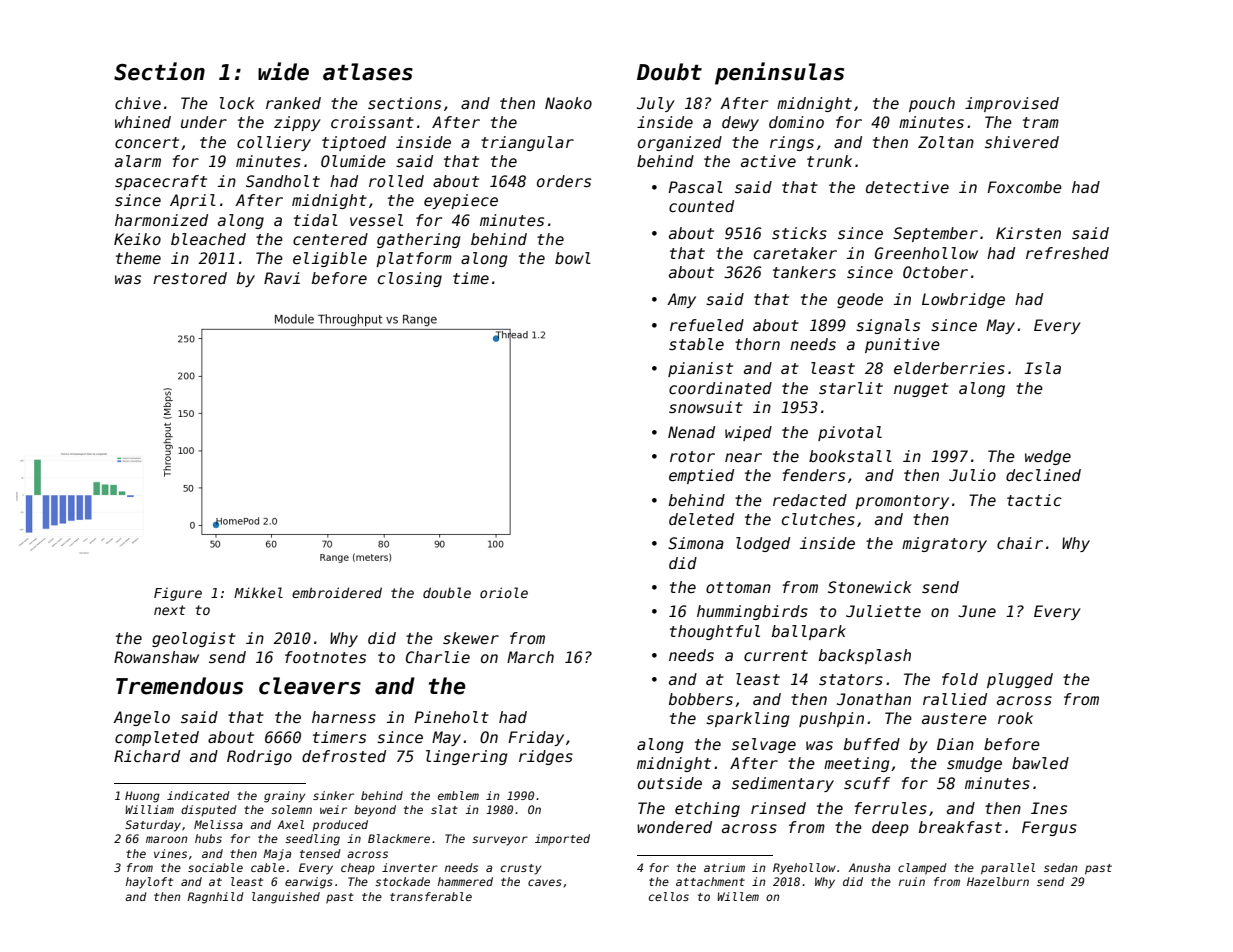 This screenshot has width=1233, height=952. I want to click on orders, so click(564, 181).
